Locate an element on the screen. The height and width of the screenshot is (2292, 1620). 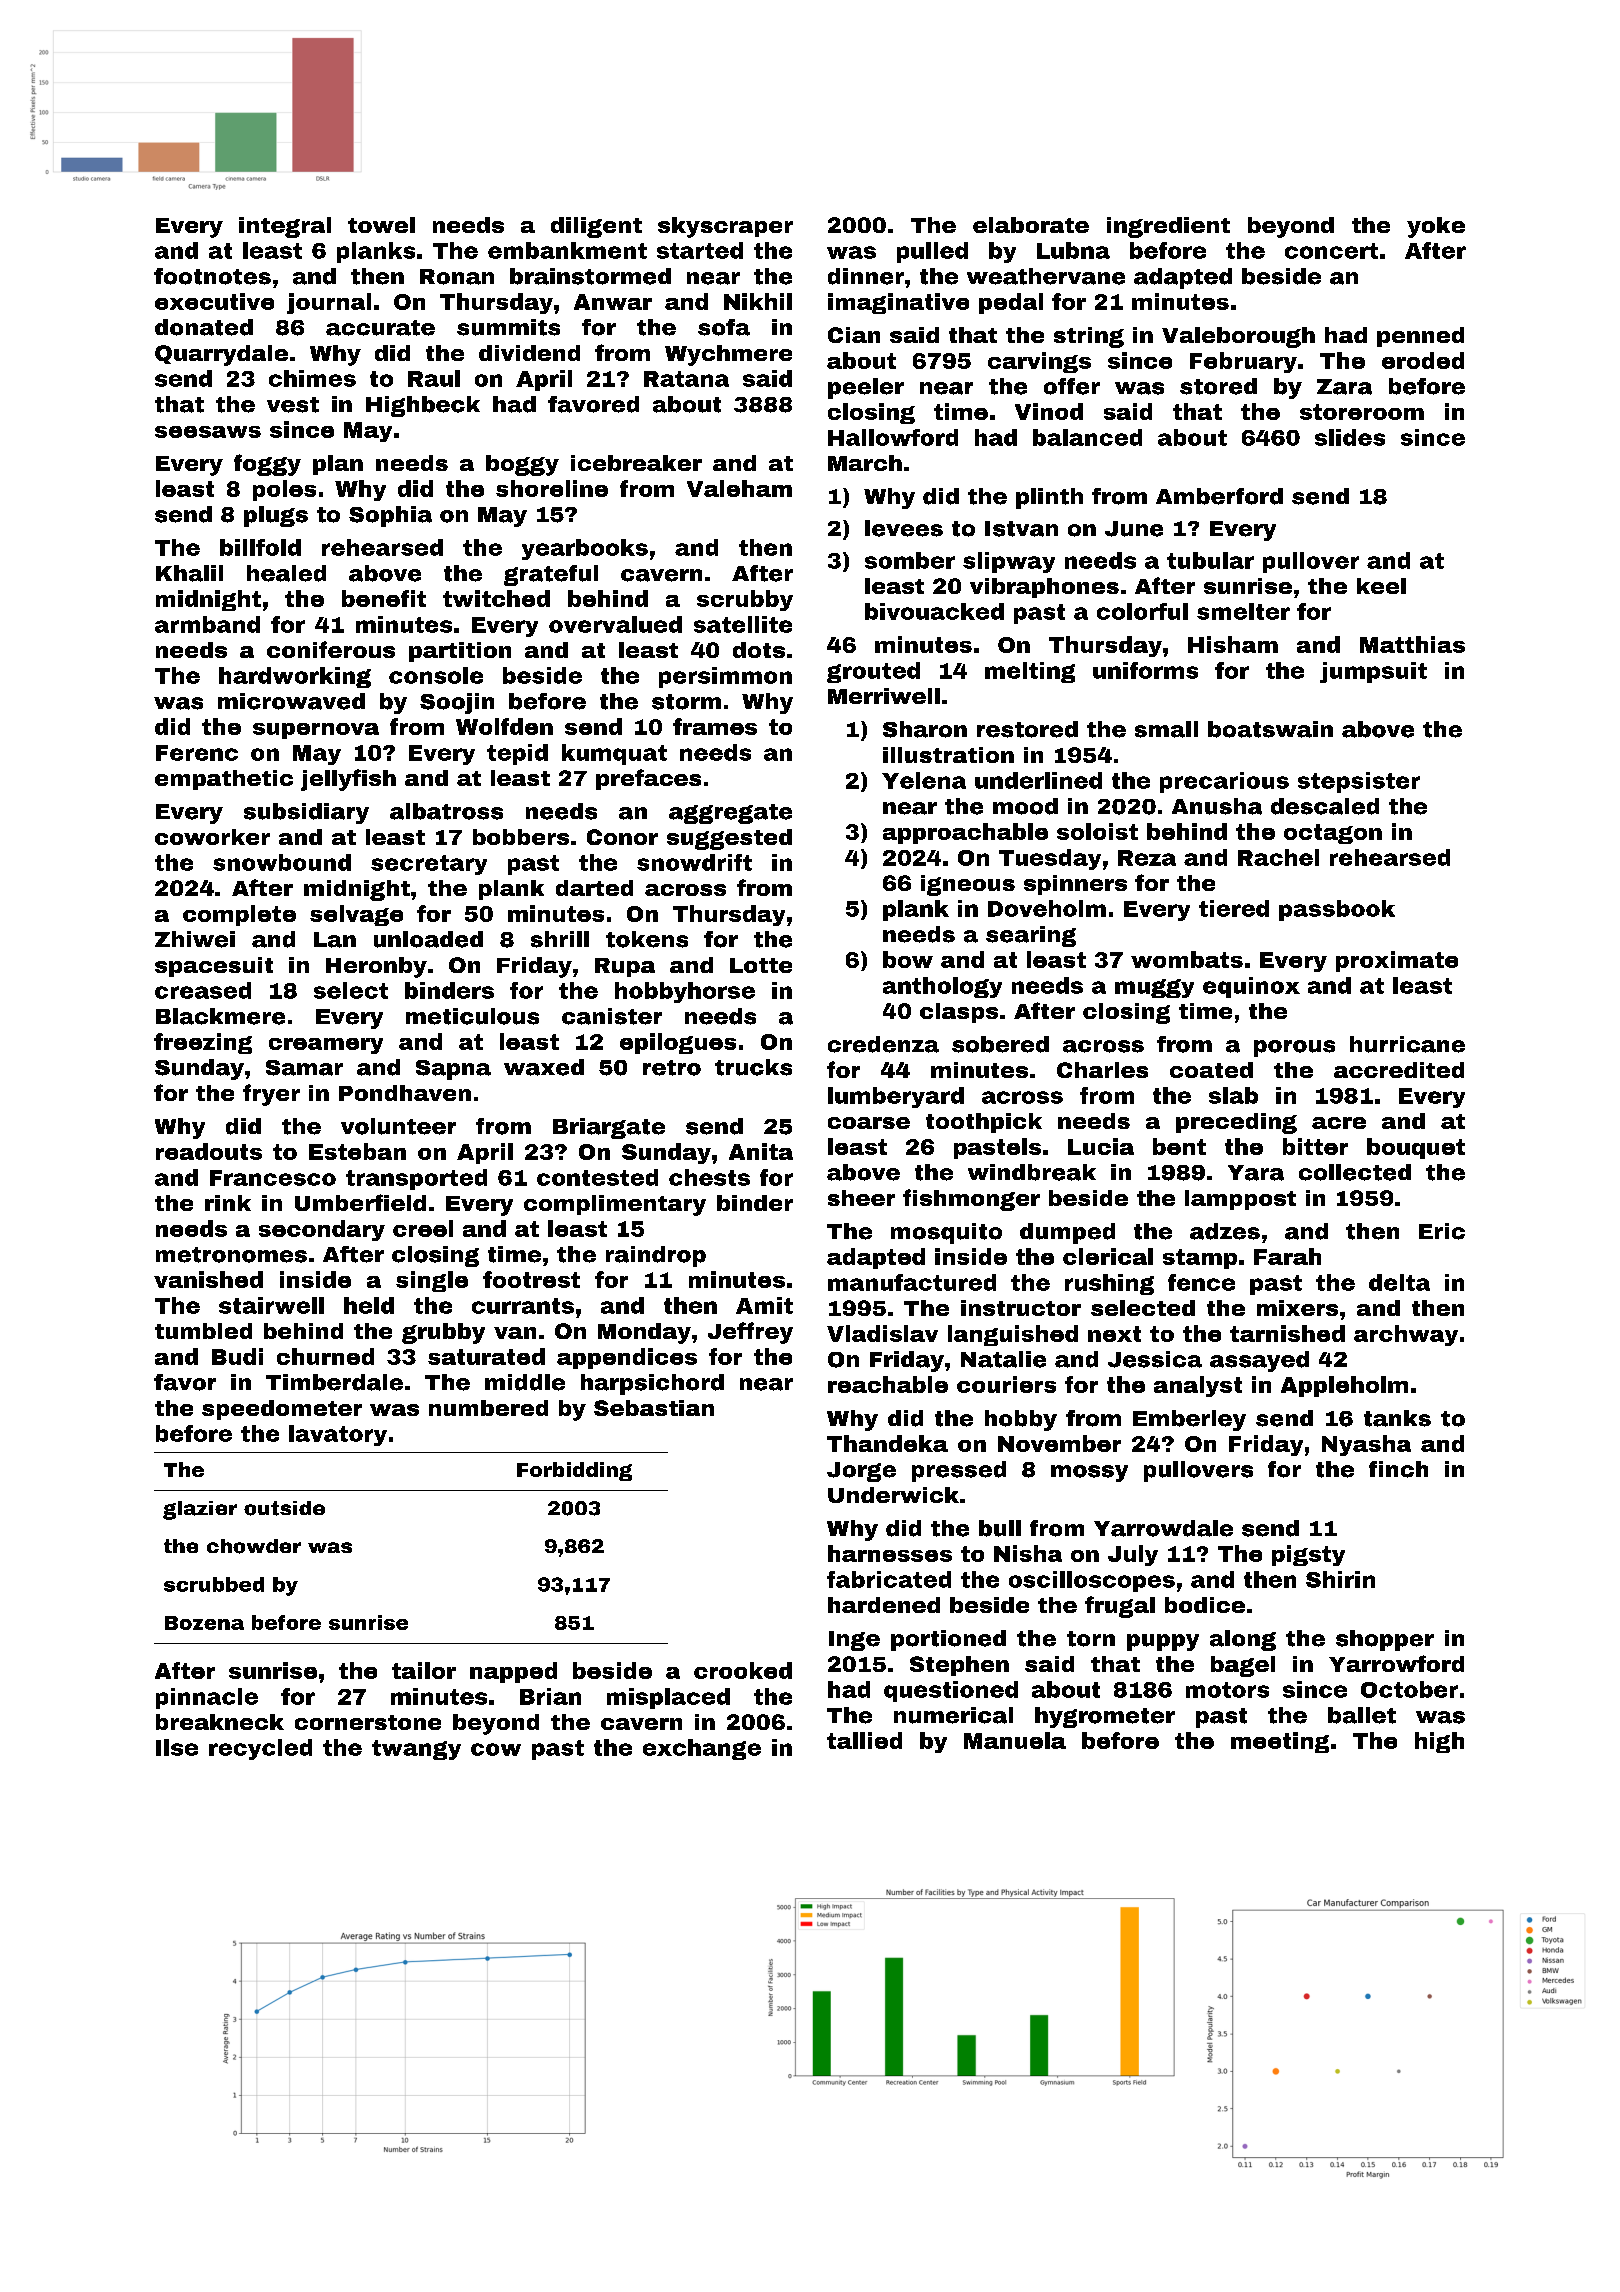
string is located at coordinates (1089, 337).
